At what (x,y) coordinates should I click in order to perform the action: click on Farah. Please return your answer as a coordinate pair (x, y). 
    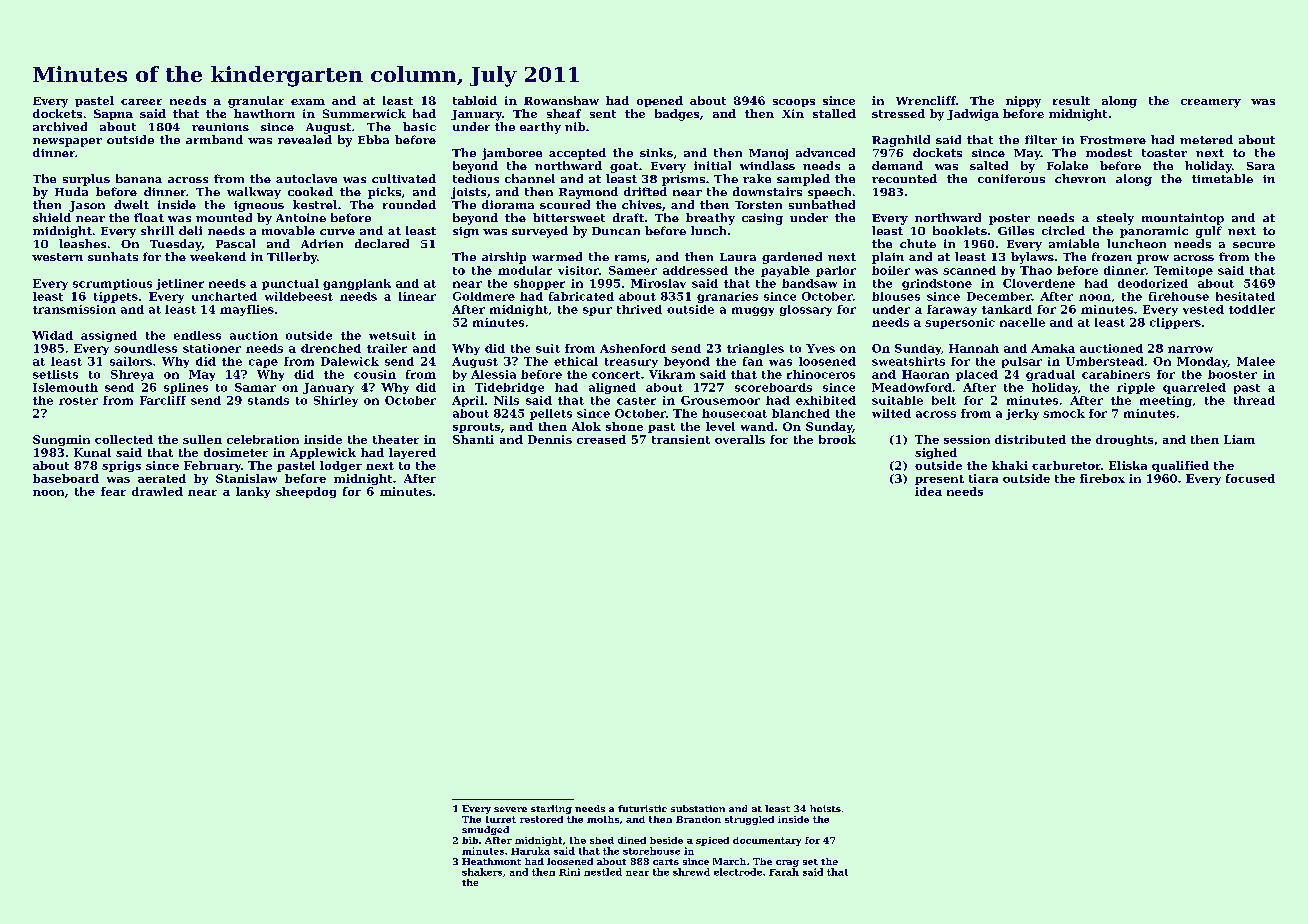
    Looking at the image, I should click on (784, 872).
